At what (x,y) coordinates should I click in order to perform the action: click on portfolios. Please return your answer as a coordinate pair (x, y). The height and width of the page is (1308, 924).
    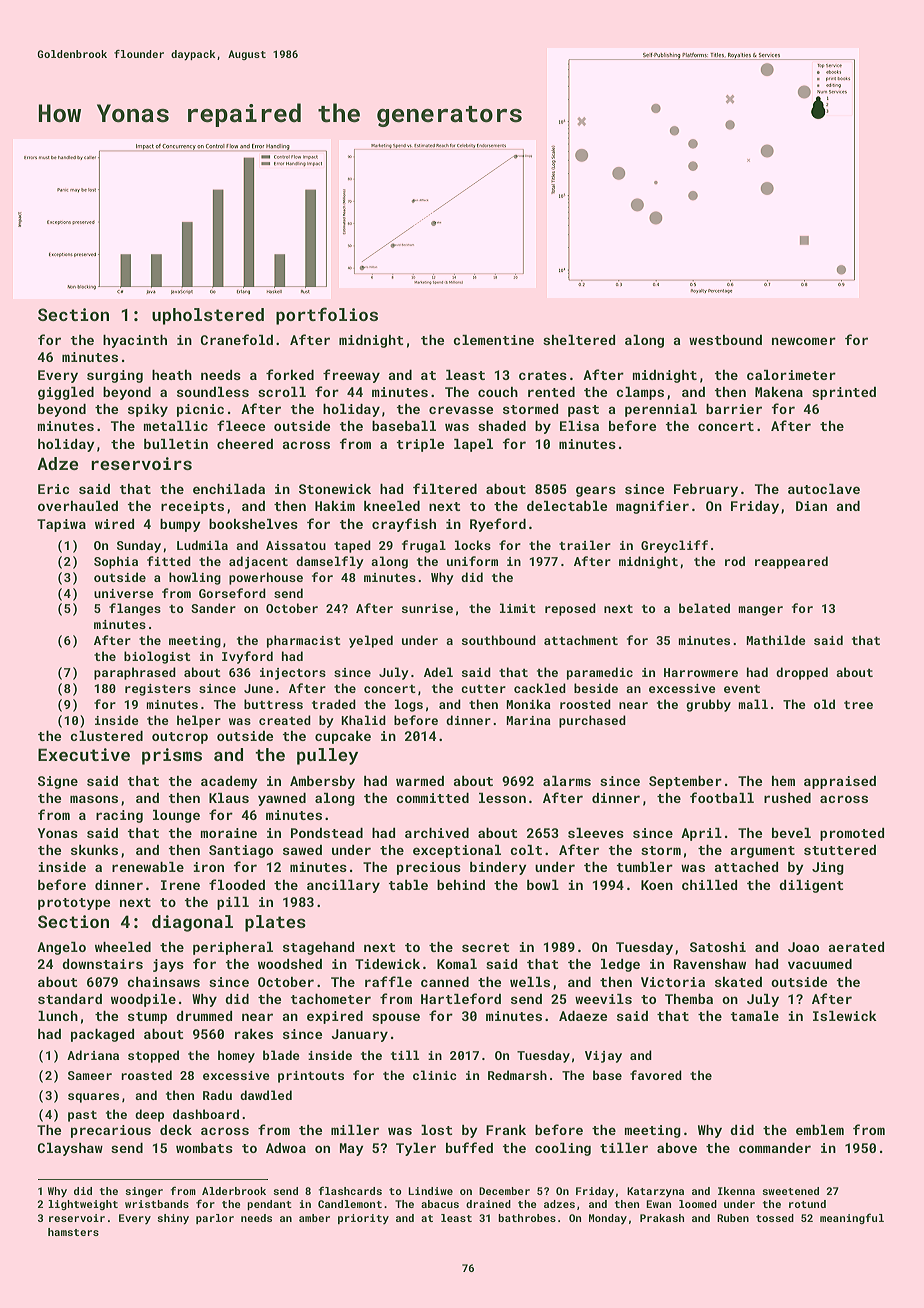
    Looking at the image, I should click on (327, 316).
